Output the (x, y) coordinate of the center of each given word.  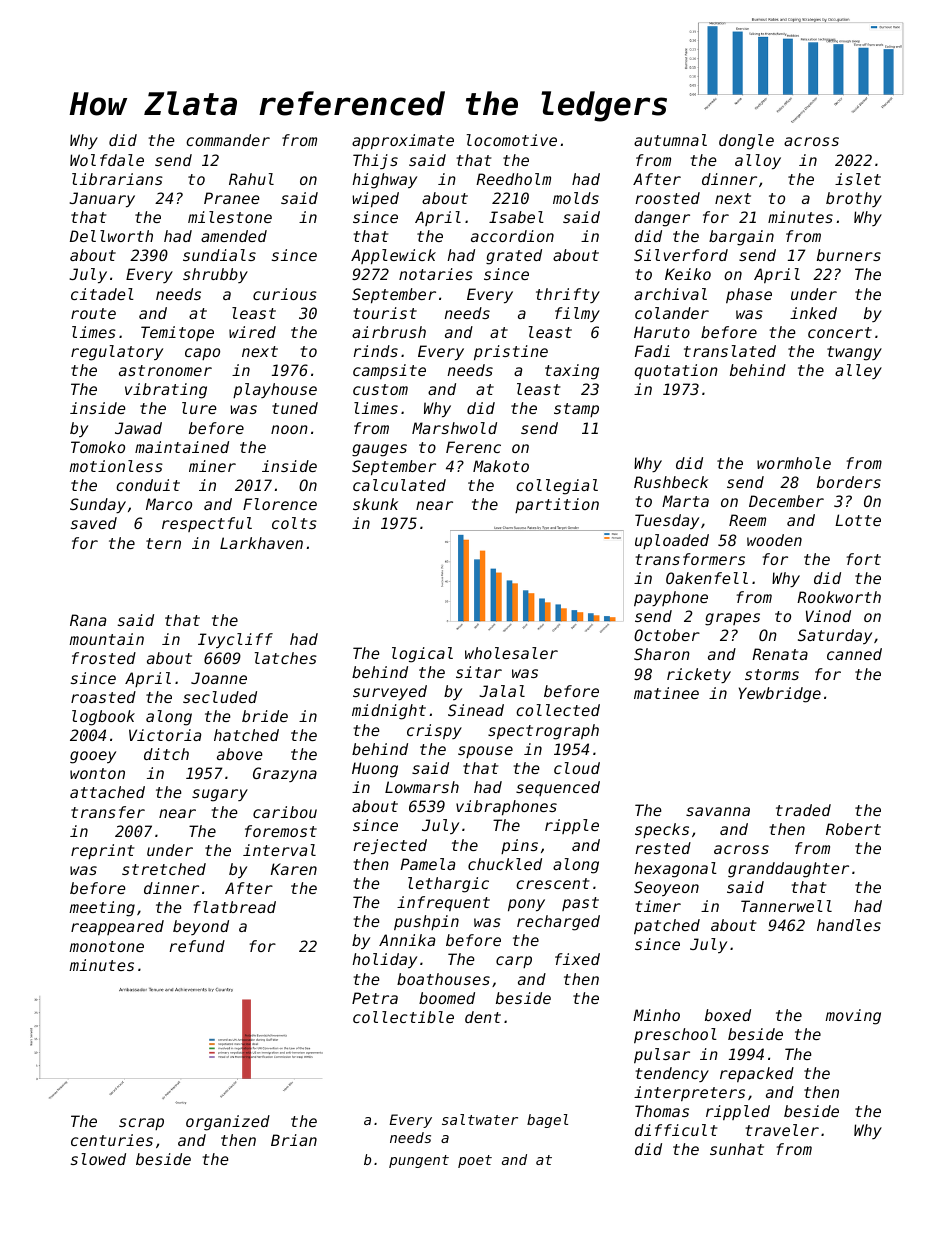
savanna (718, 811)
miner (212, 466)
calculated (399, 485)
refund (197, 946)
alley (858, 371)
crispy (434, 731)
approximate (403, 141)
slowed (98, 1159)
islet (858, 179)
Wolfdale (107, 160)
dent (483, 1017)
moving (853, 1017)
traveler (782, 1130)
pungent (419, 1161)
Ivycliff (235, 640)
